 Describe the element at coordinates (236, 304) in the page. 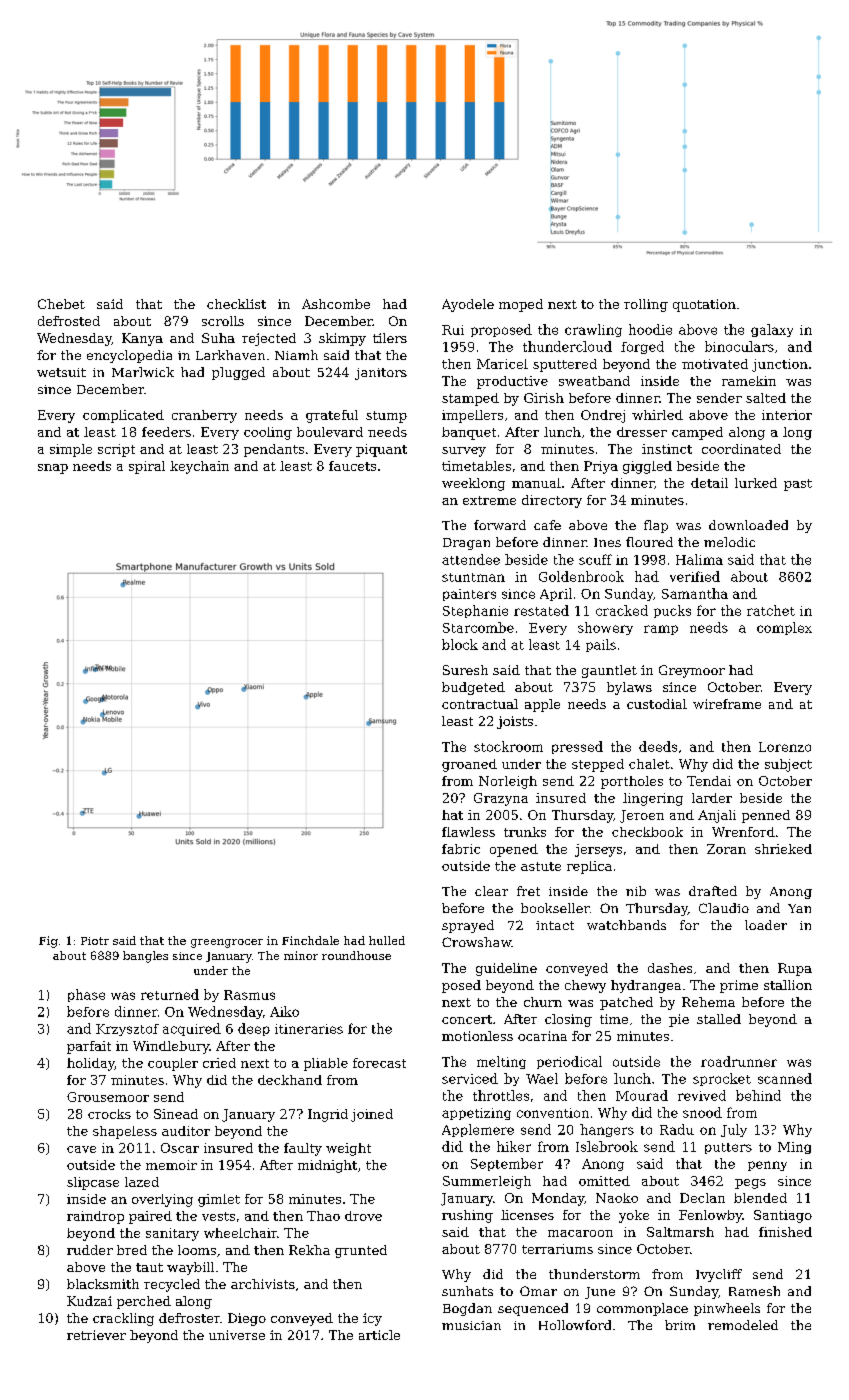

I see `checklist` at that location.
